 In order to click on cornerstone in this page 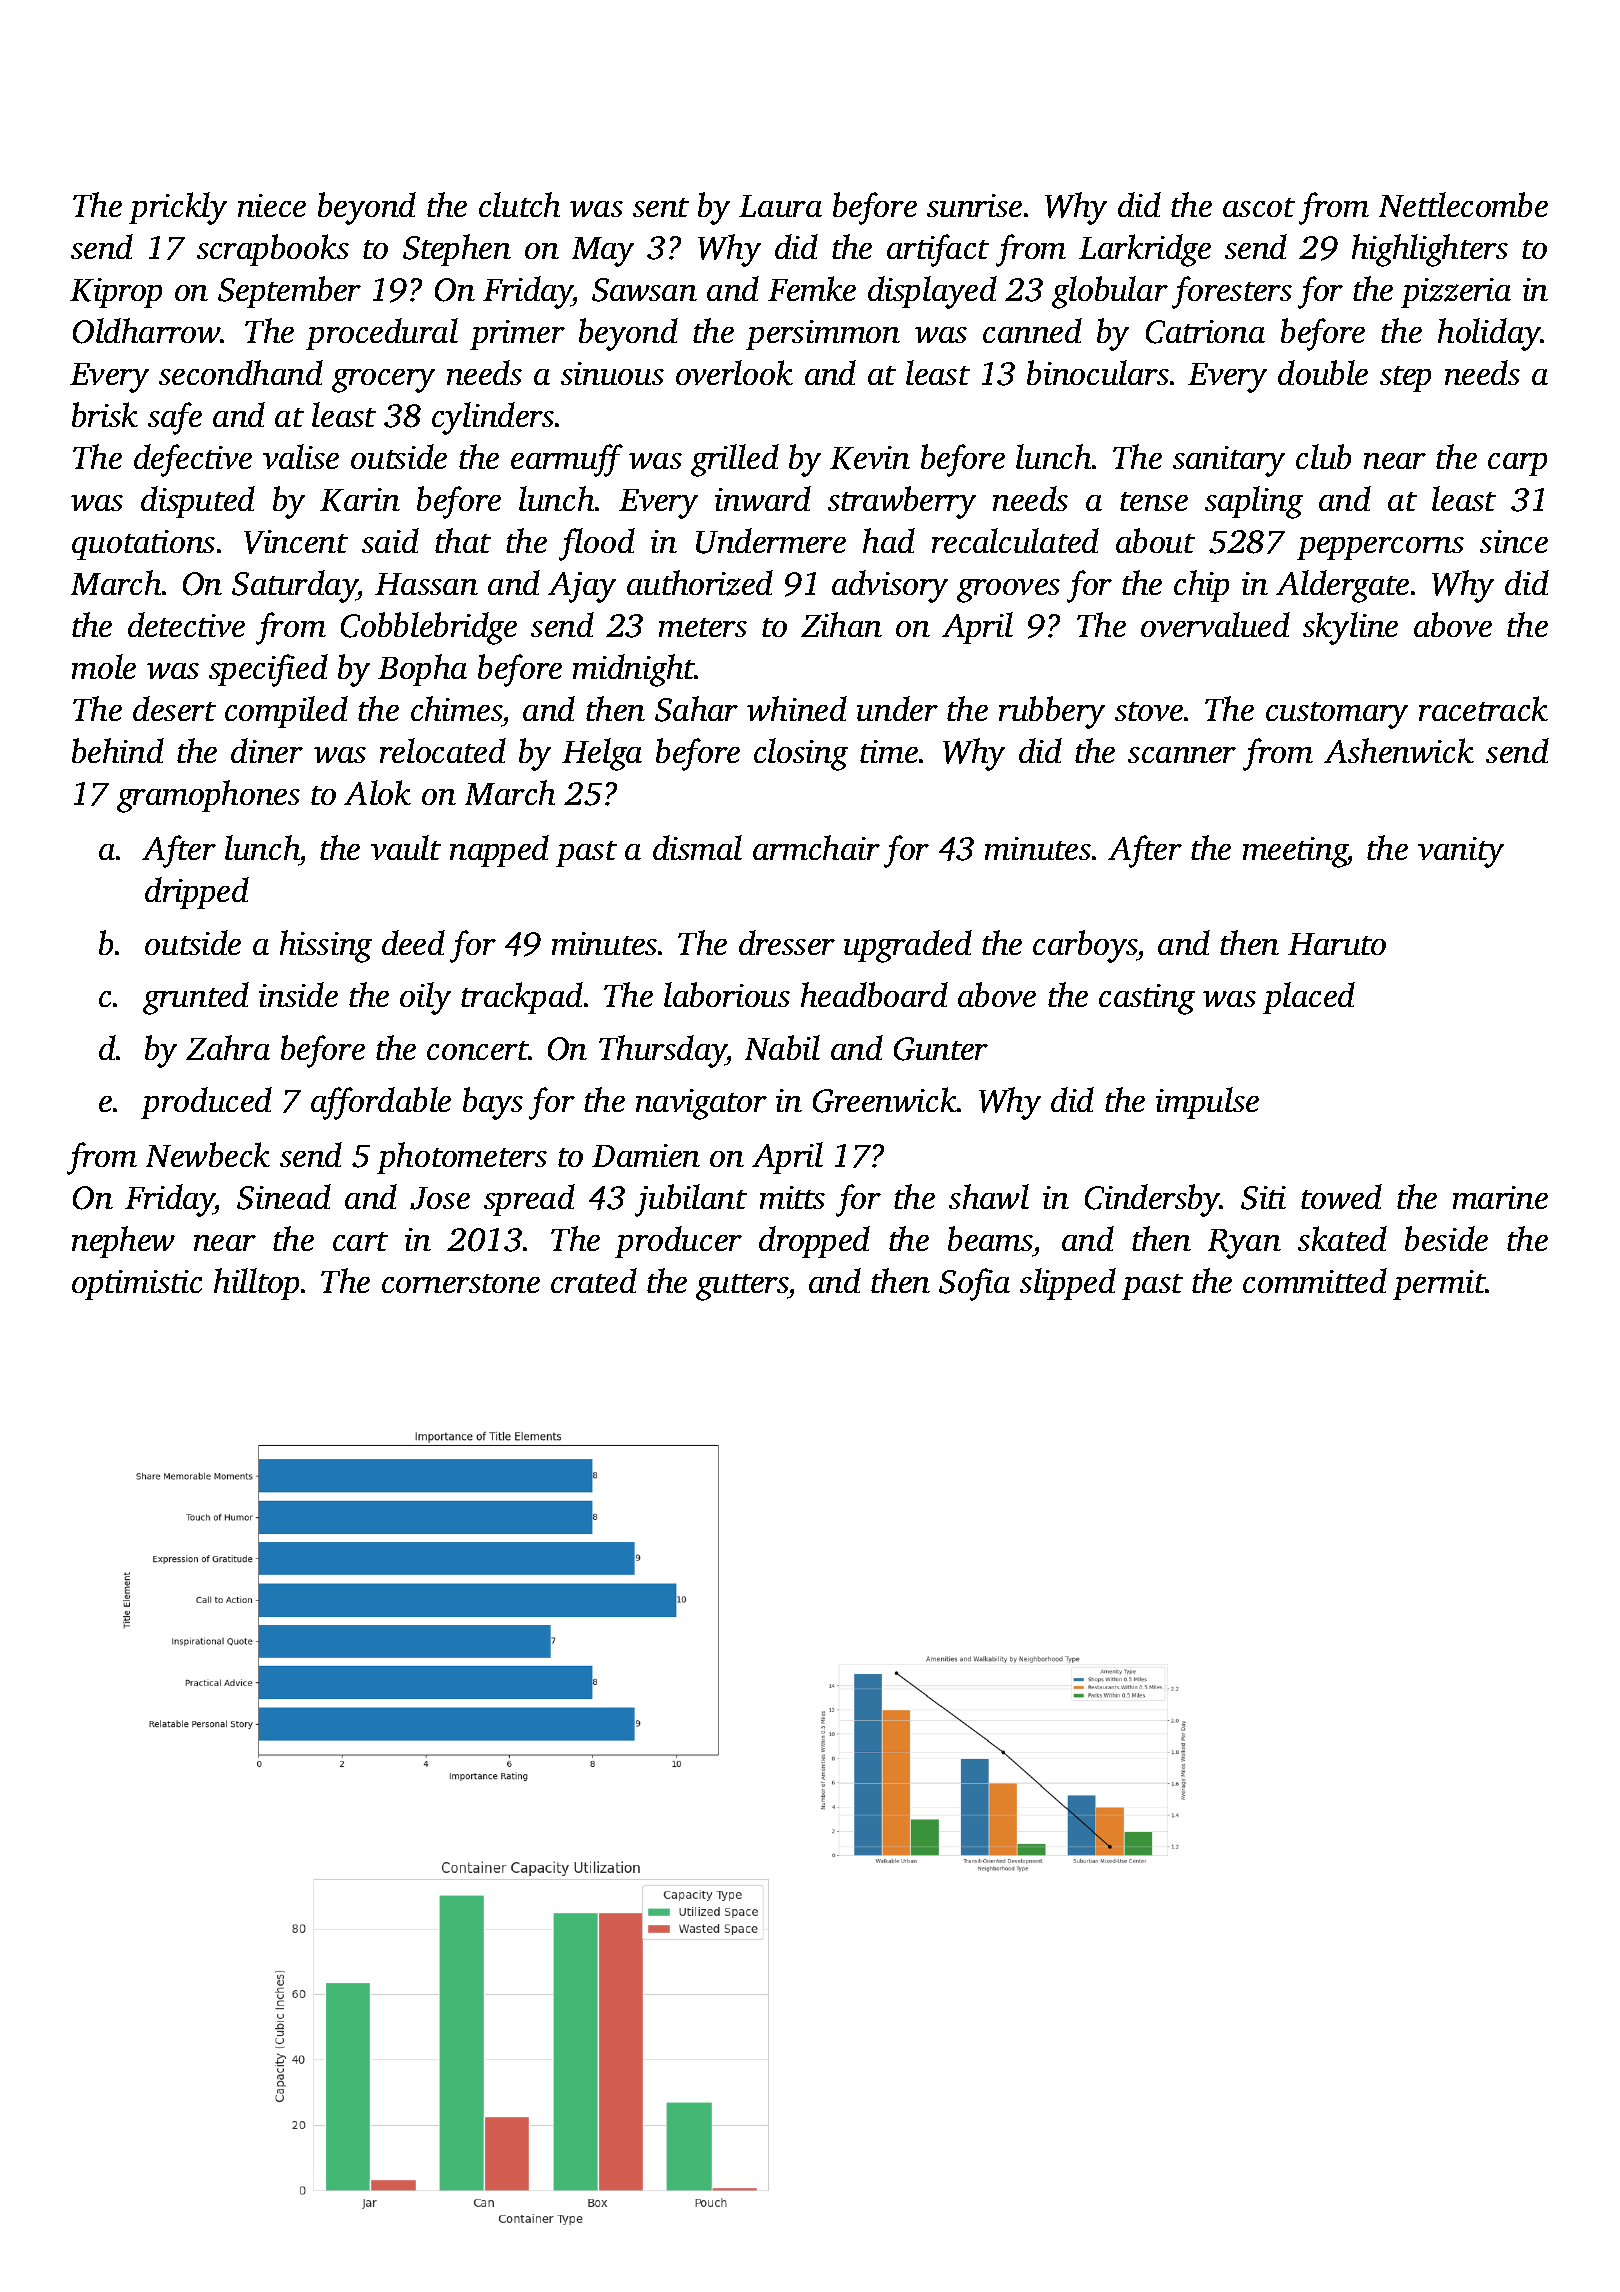, I will do `click(461, 1283)`.
